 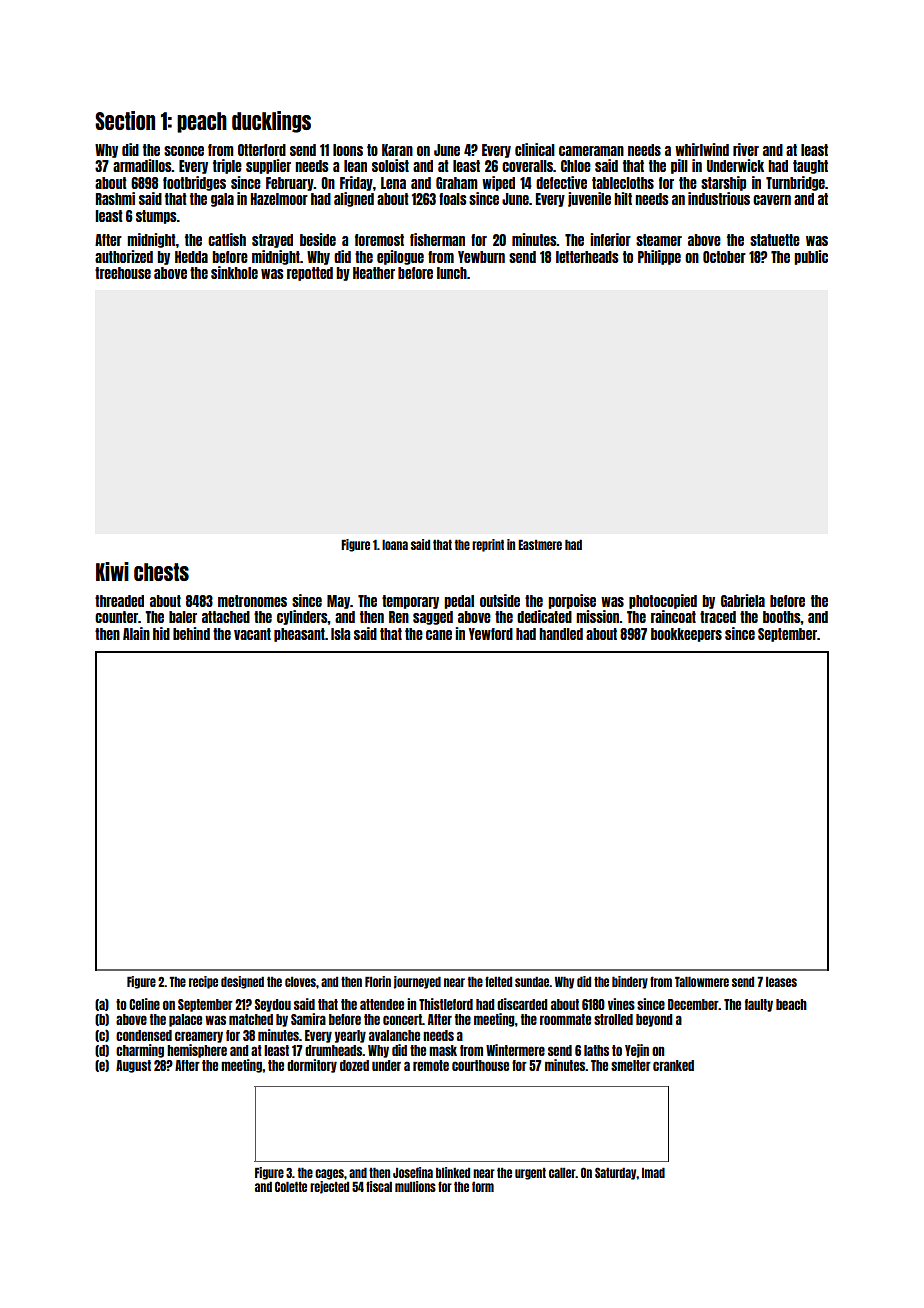 What do you see at coordinates (161, 572) in the screenshot?
I see `chests` at bounding box center [161, 572].
